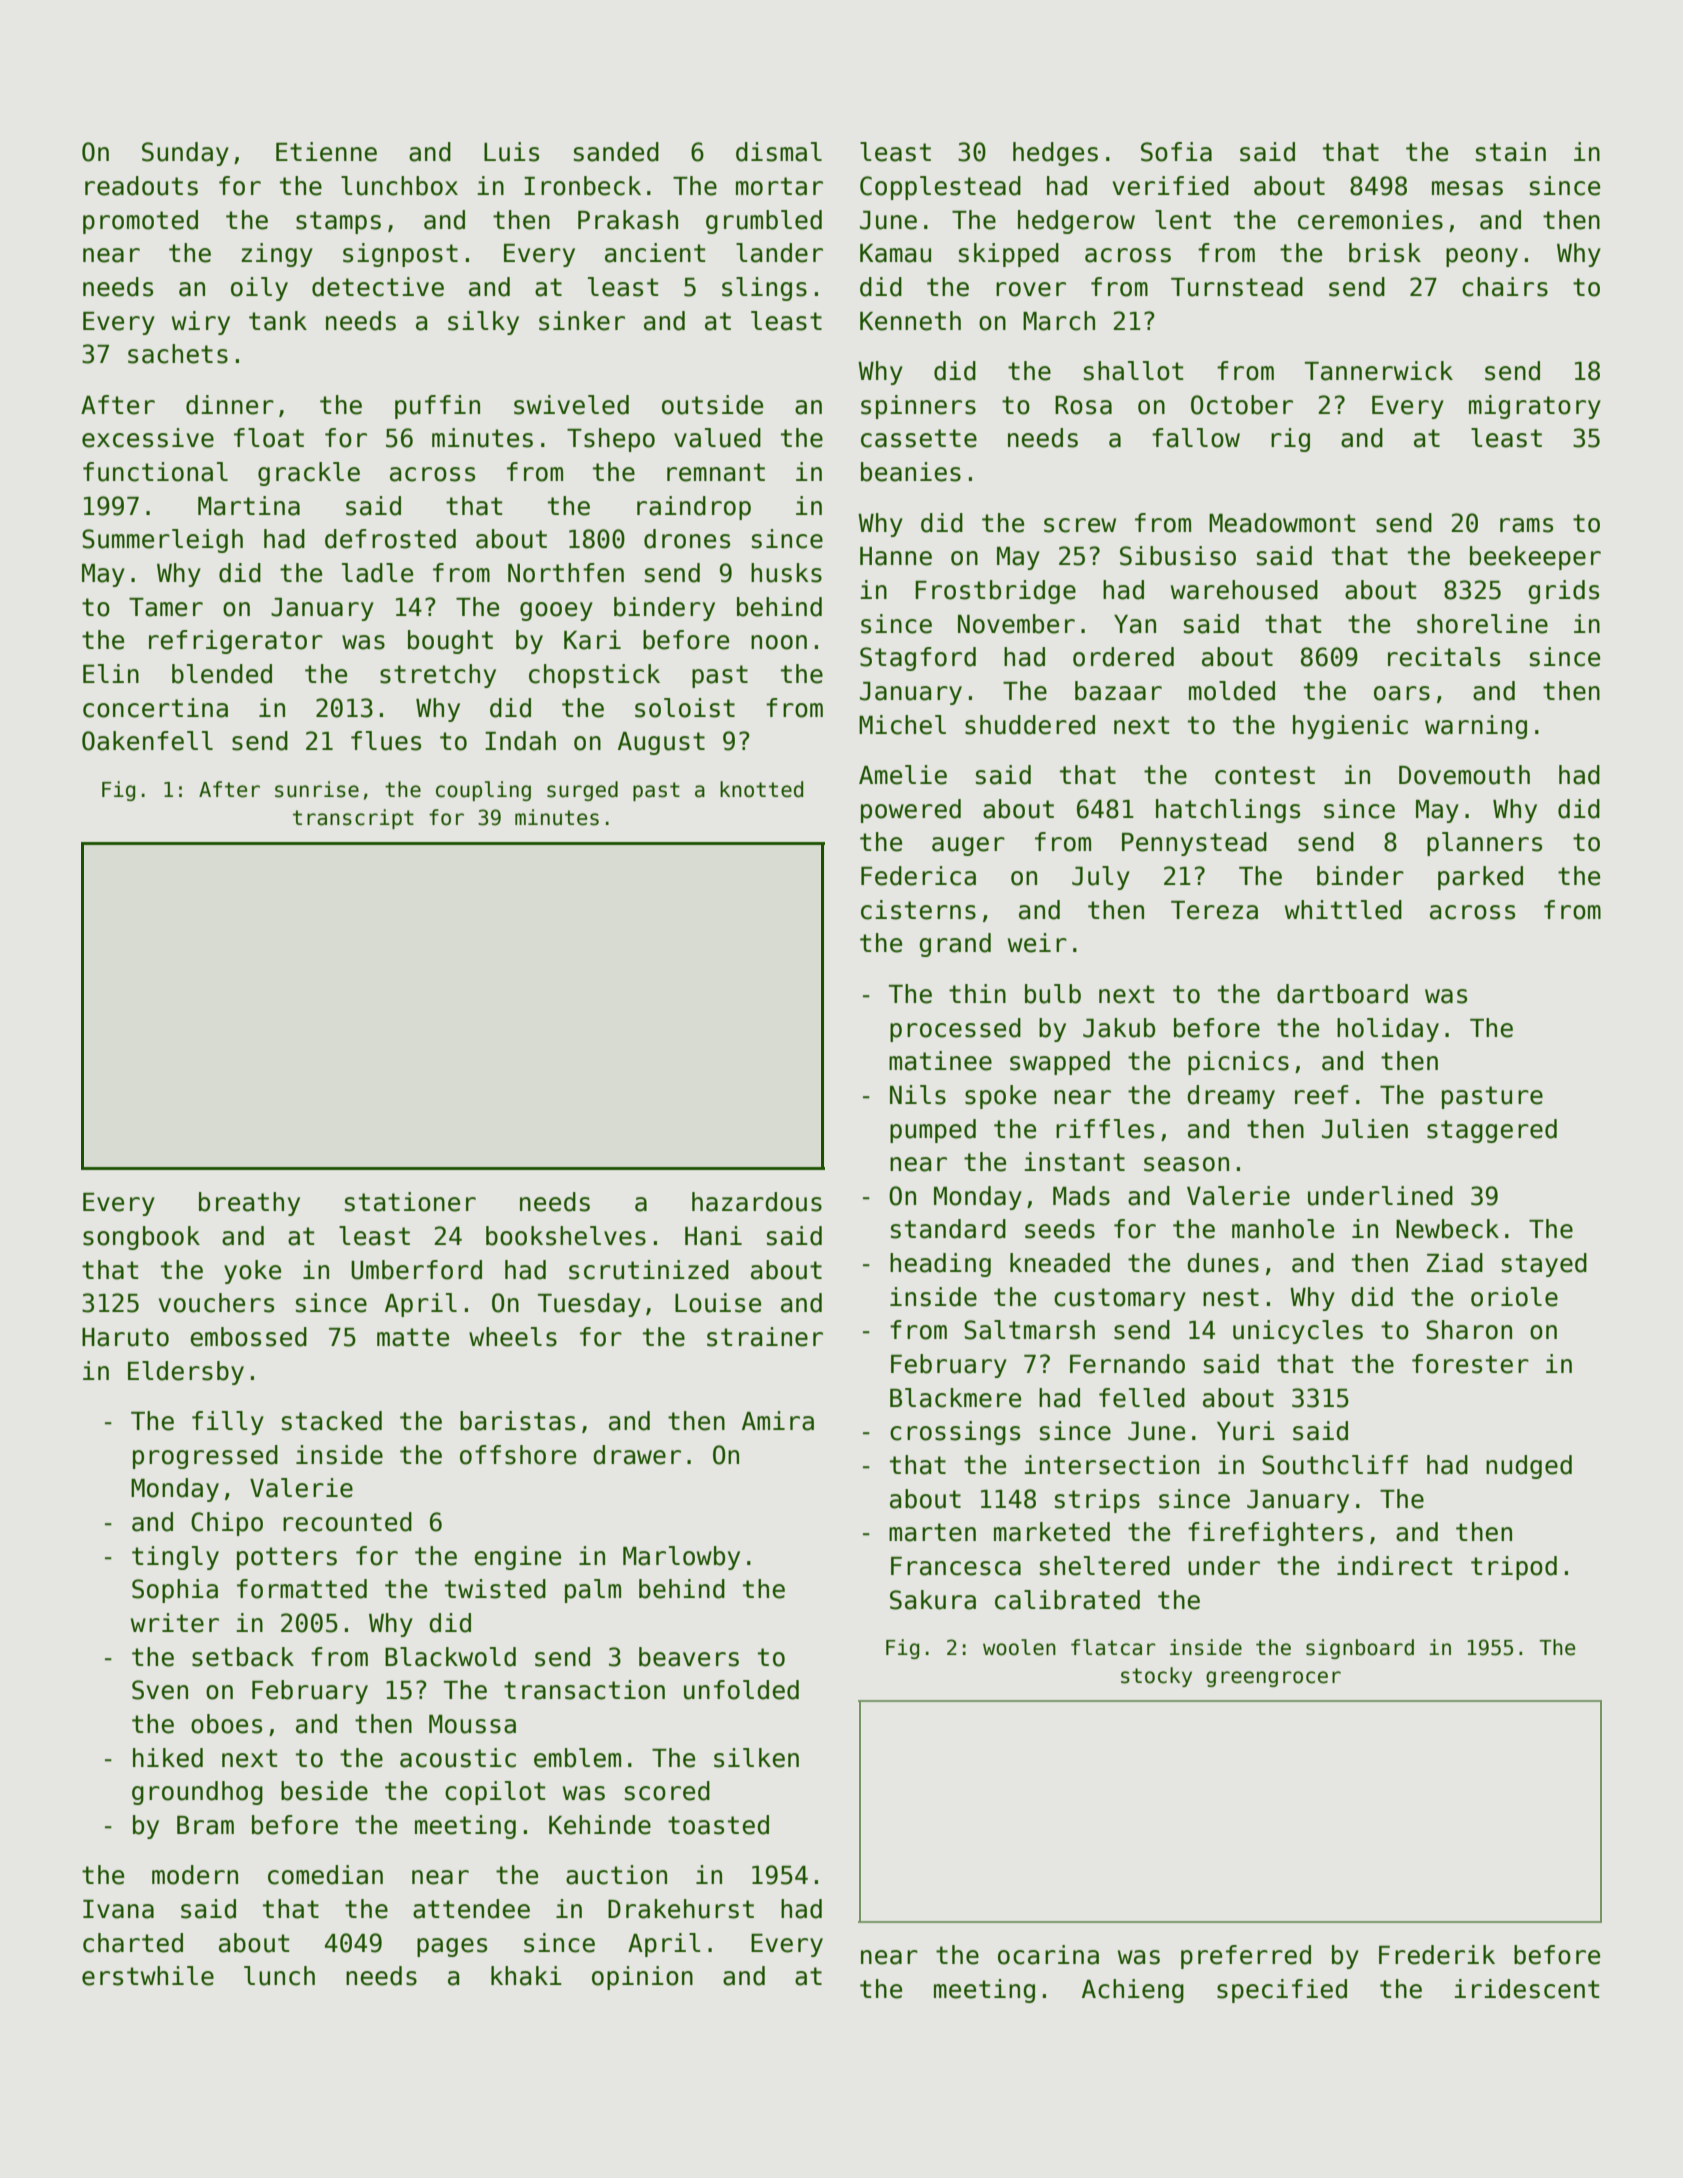  What do you see at coordinates (1052, 1532) in the document?
I see `marketed` at bounding box center [1052, 1532].
